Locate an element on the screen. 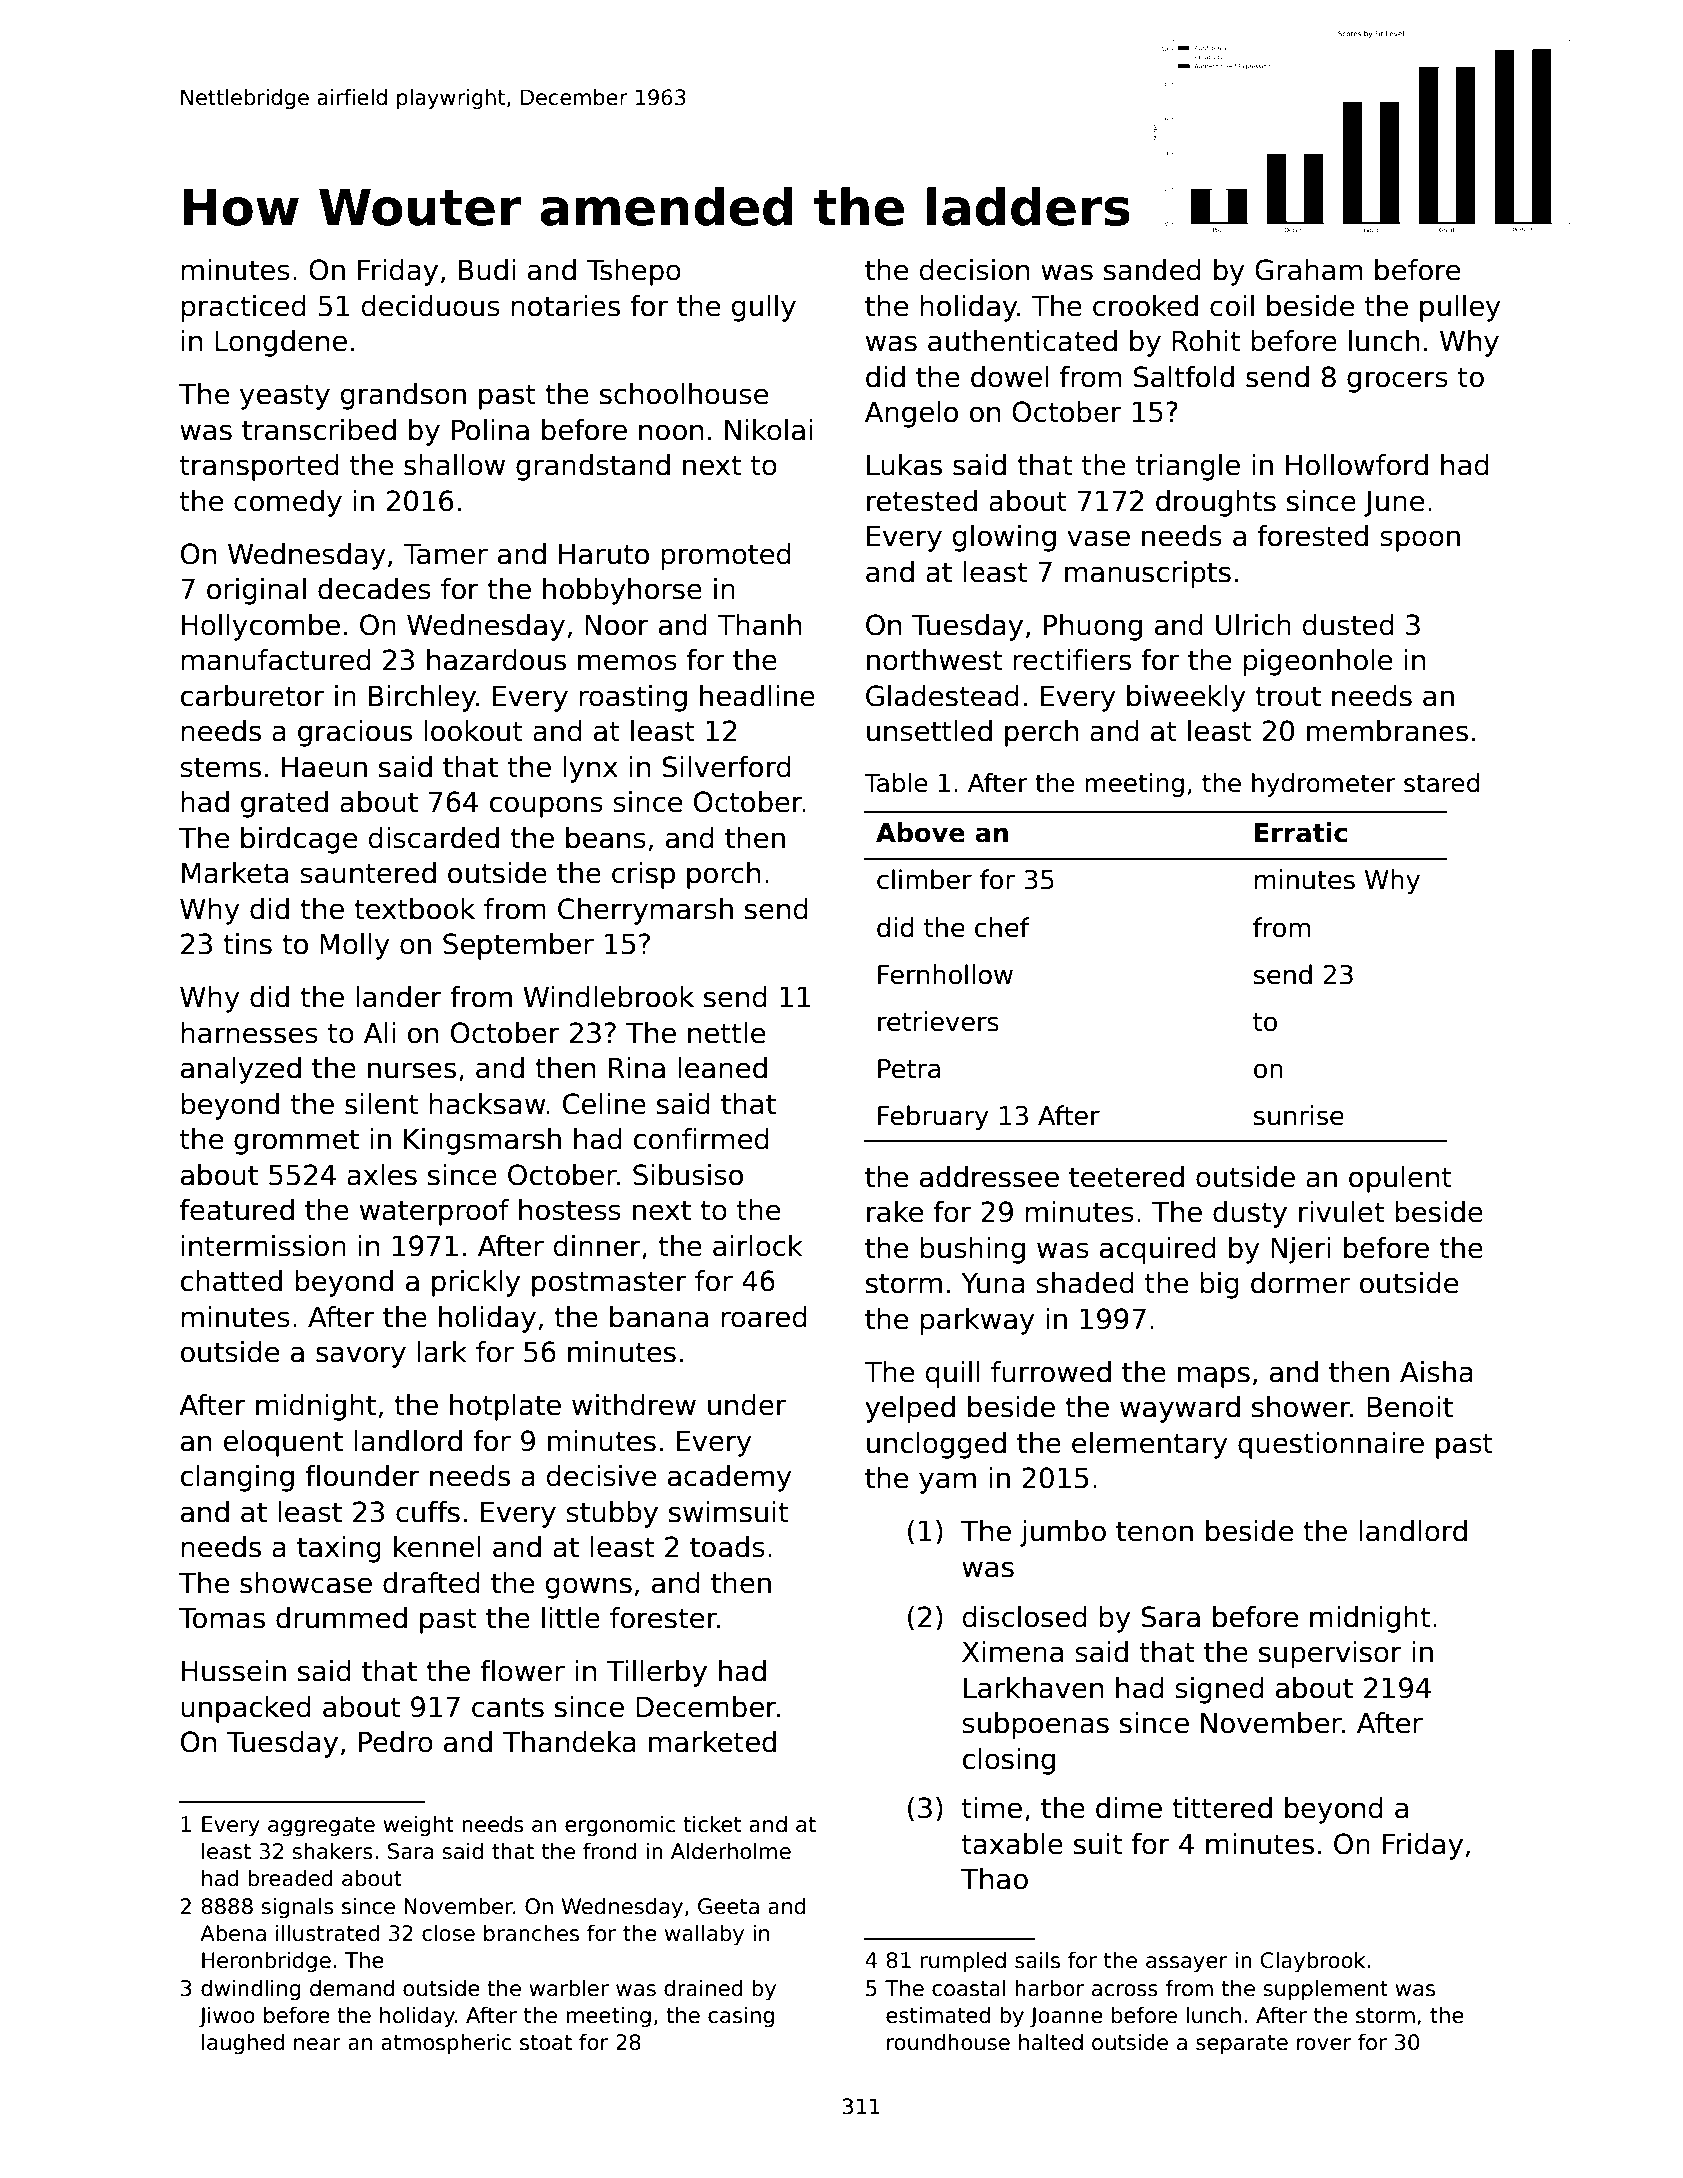  pulley is located at coordinates (1460, 308).
